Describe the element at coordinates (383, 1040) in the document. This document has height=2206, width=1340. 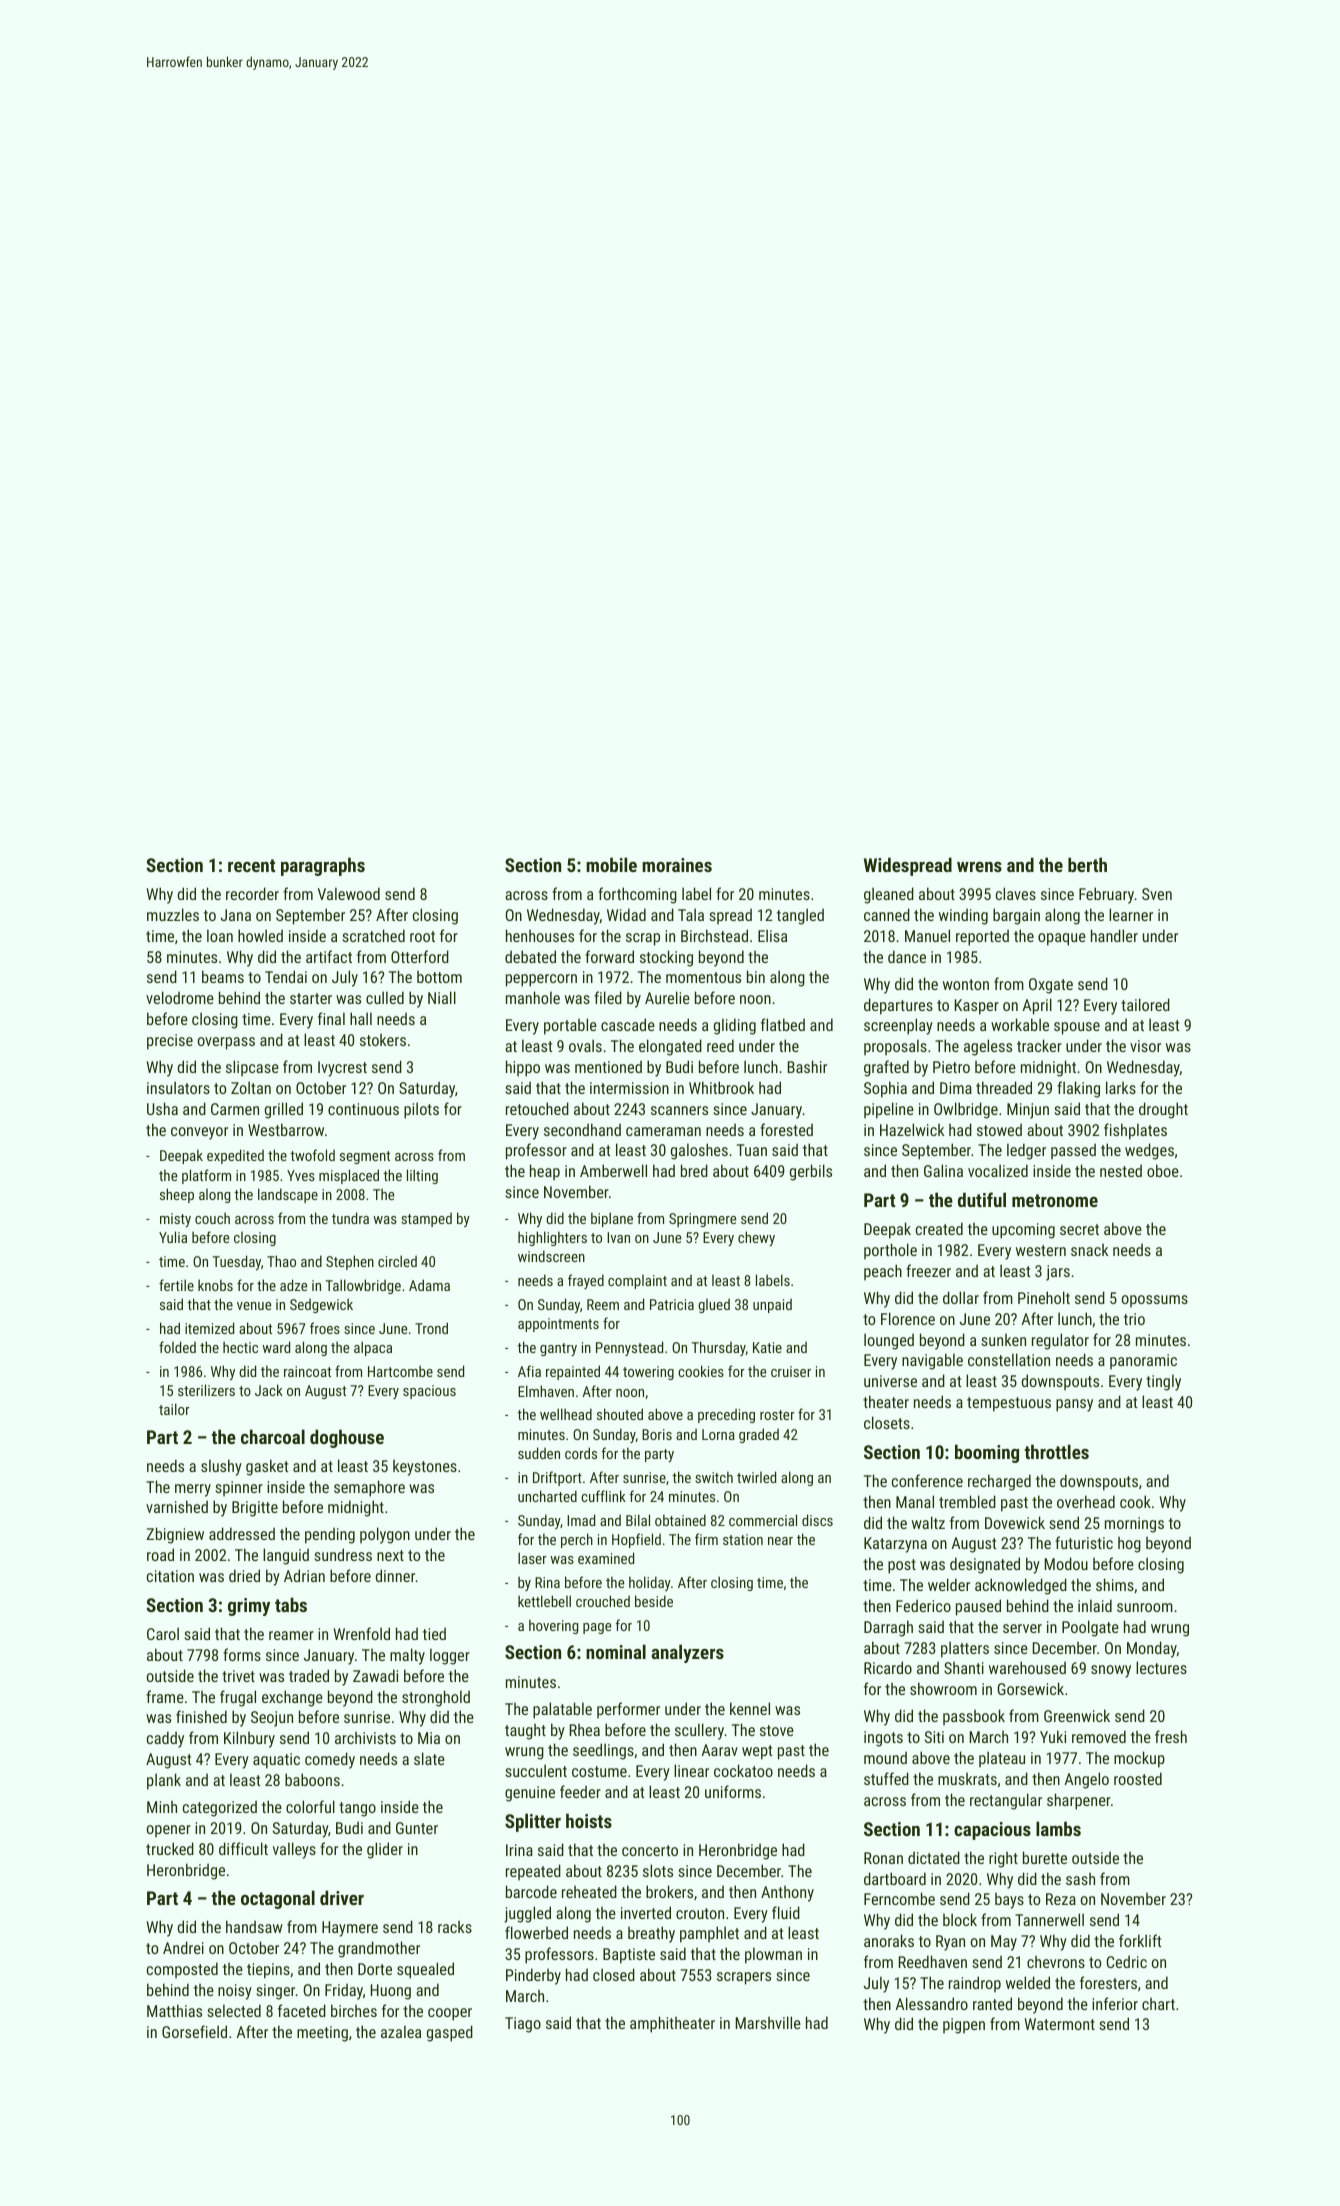
I see `stokers` at that location.
